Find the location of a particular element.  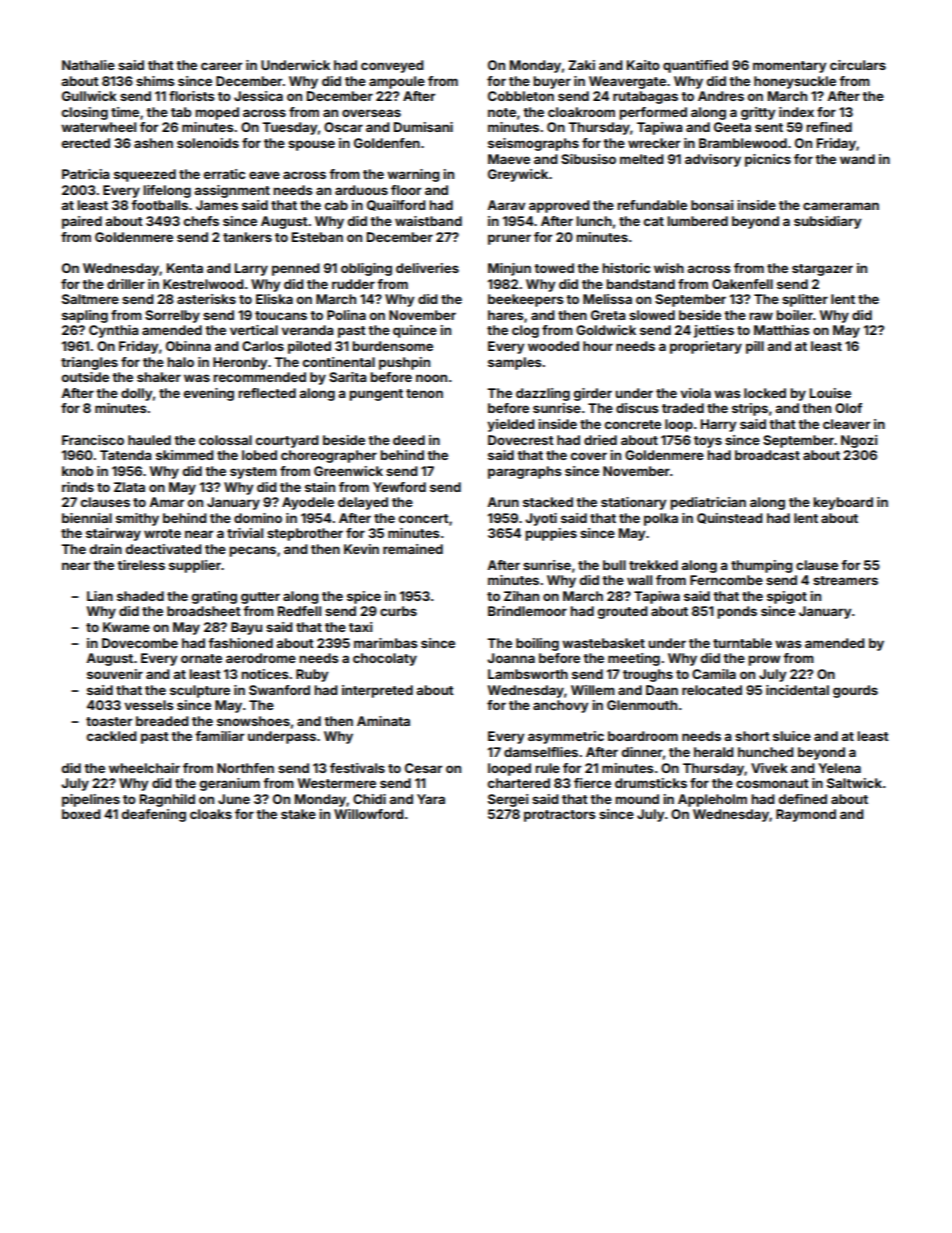

Vivek is located at coordinates (769, 768).
